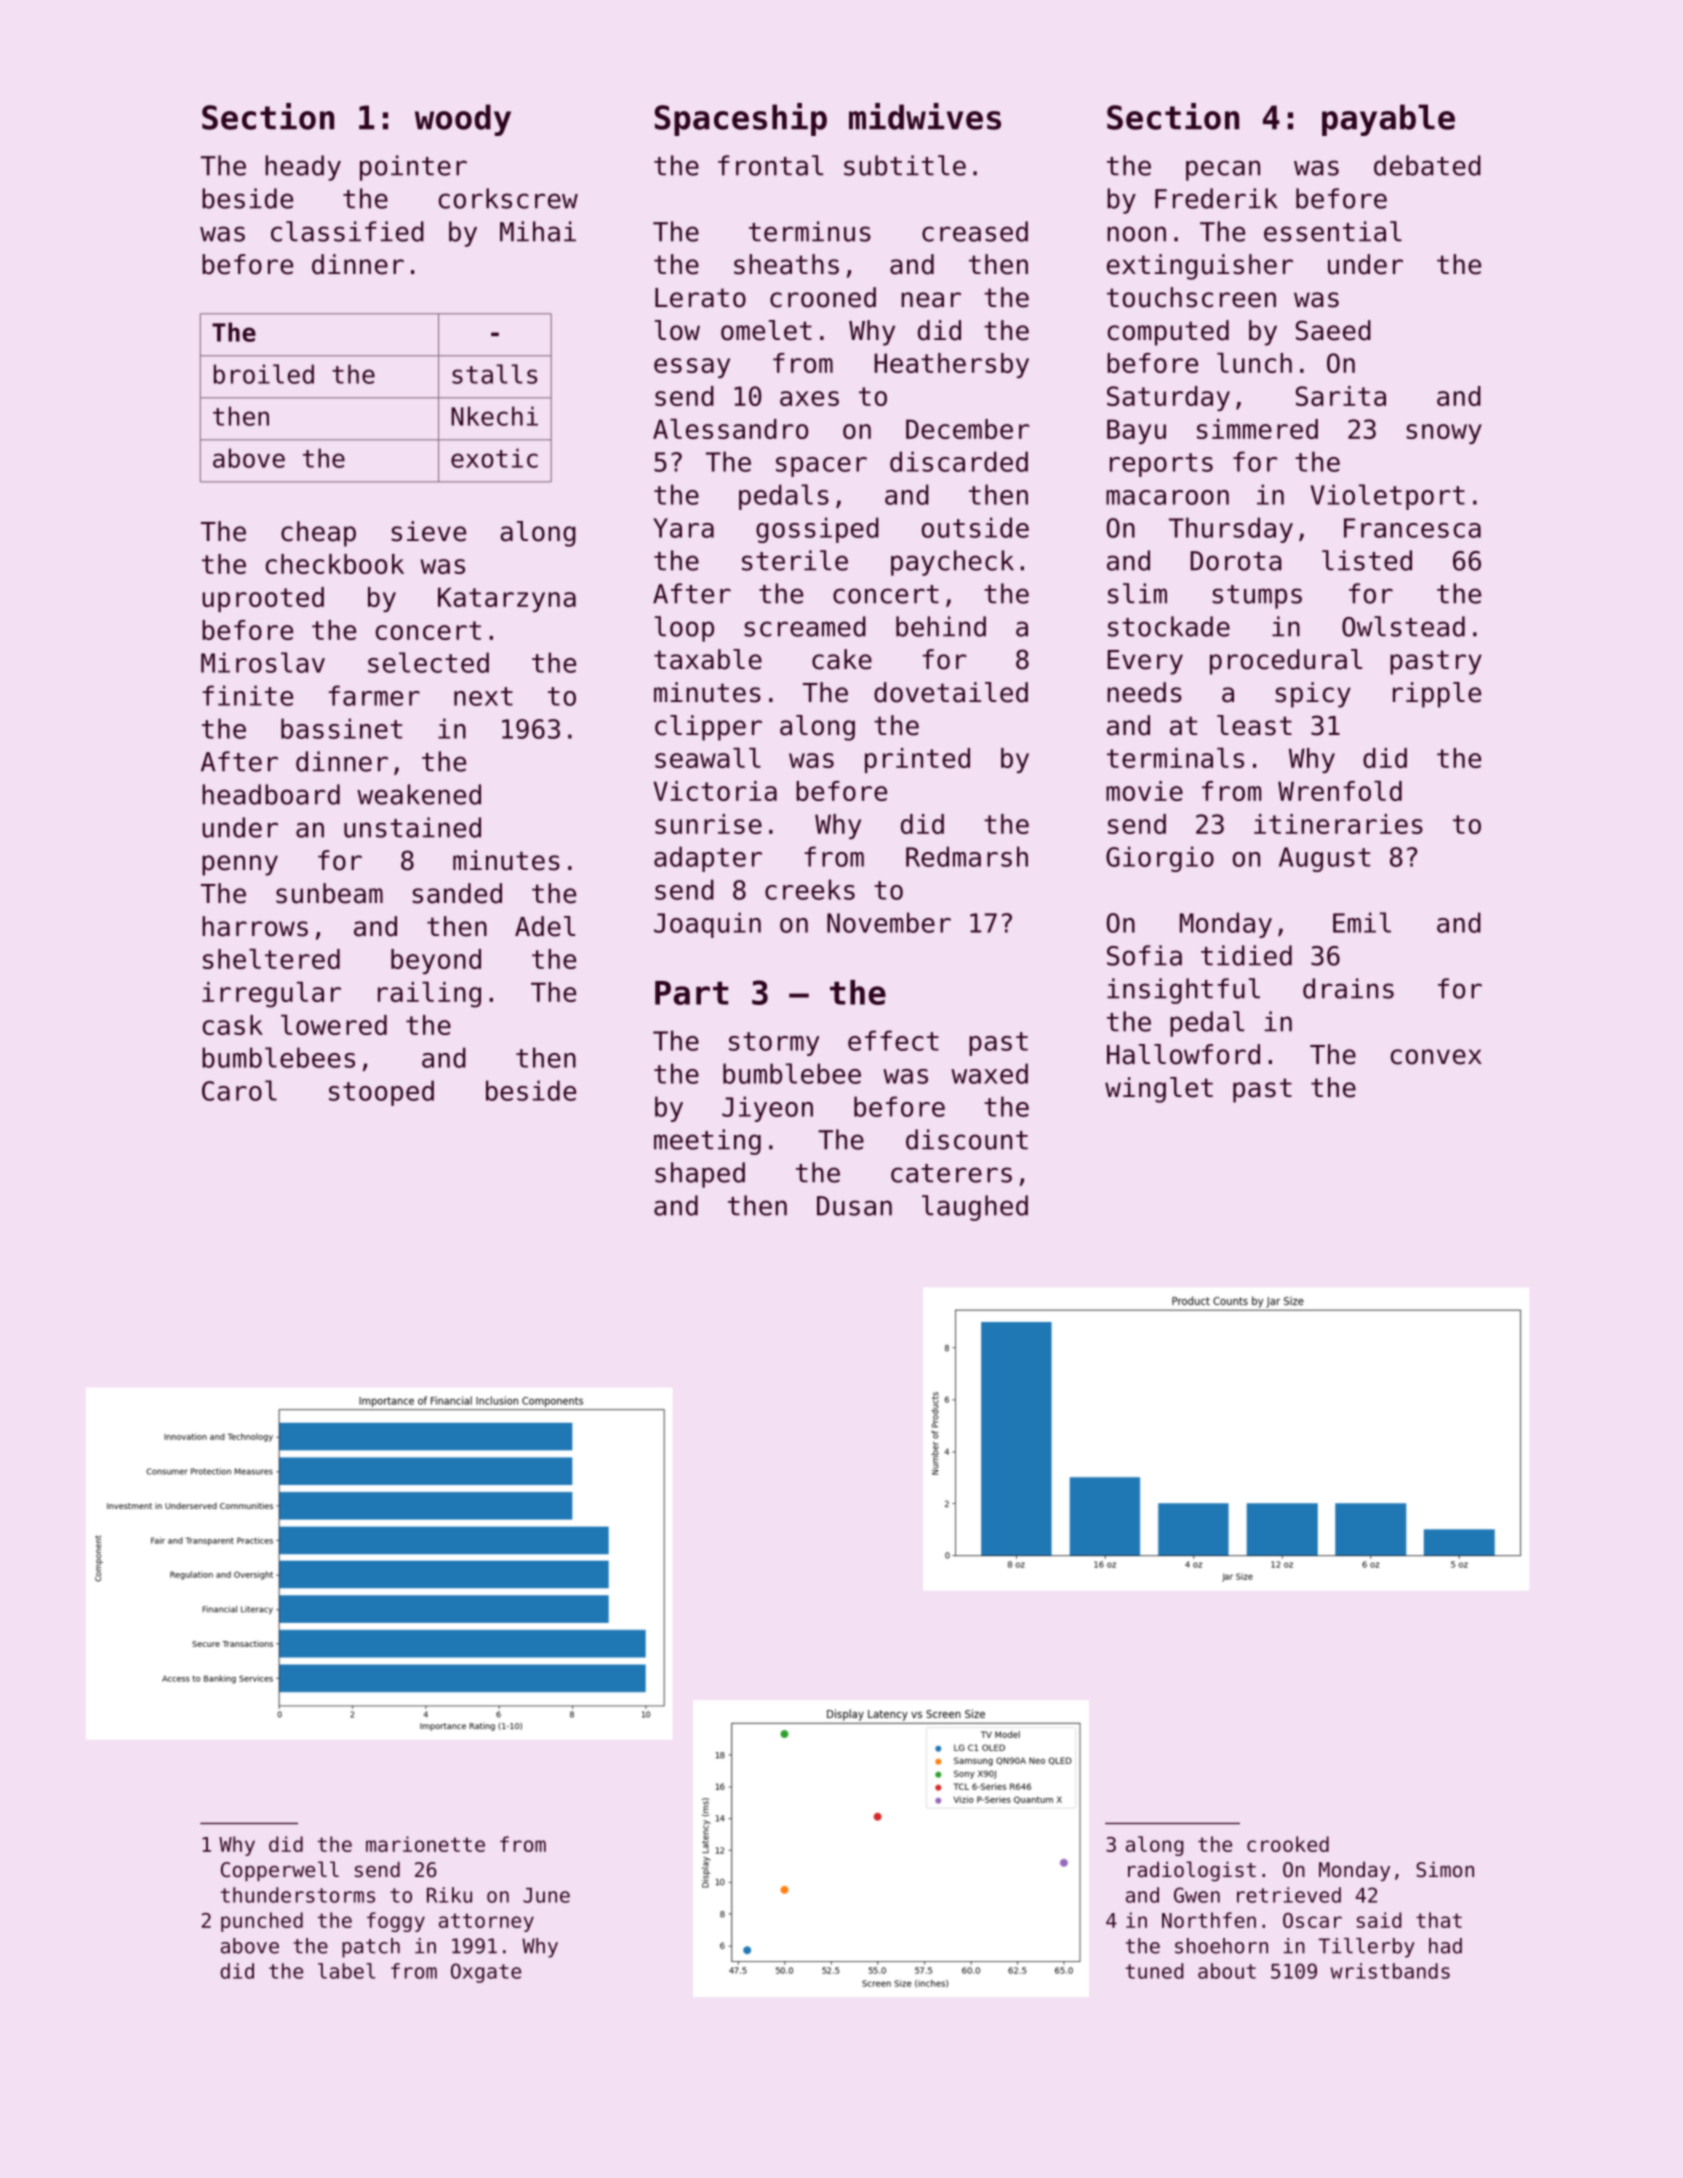 Image resolution: width=1683 pixels, height=2178 pixels. Describe the element at coordinates (425, 1844) in the screenshot. I see `marionette` at that location.
